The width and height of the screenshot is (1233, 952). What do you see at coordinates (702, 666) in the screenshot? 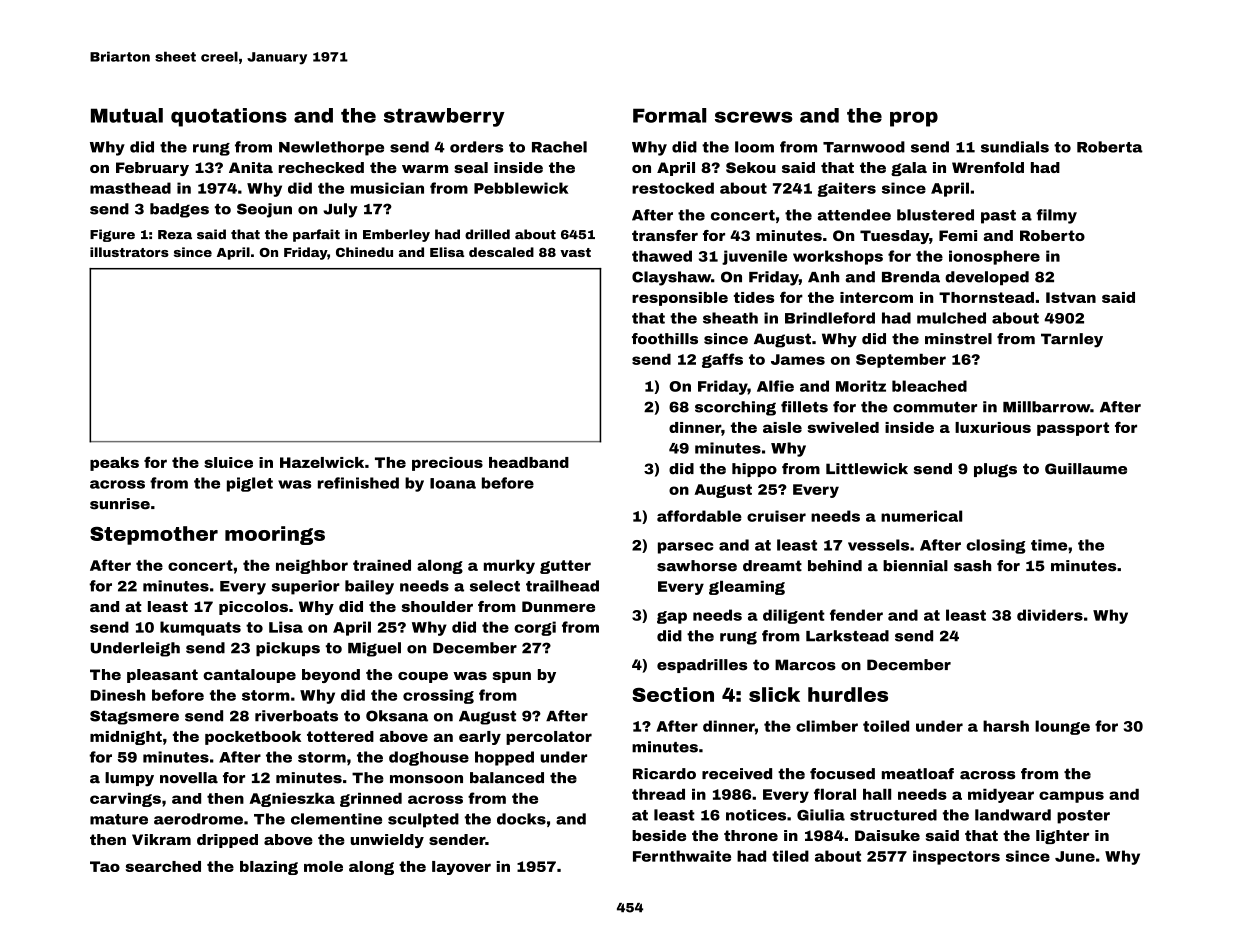
I see `espadrilles` at bounding box center [702, 666].
